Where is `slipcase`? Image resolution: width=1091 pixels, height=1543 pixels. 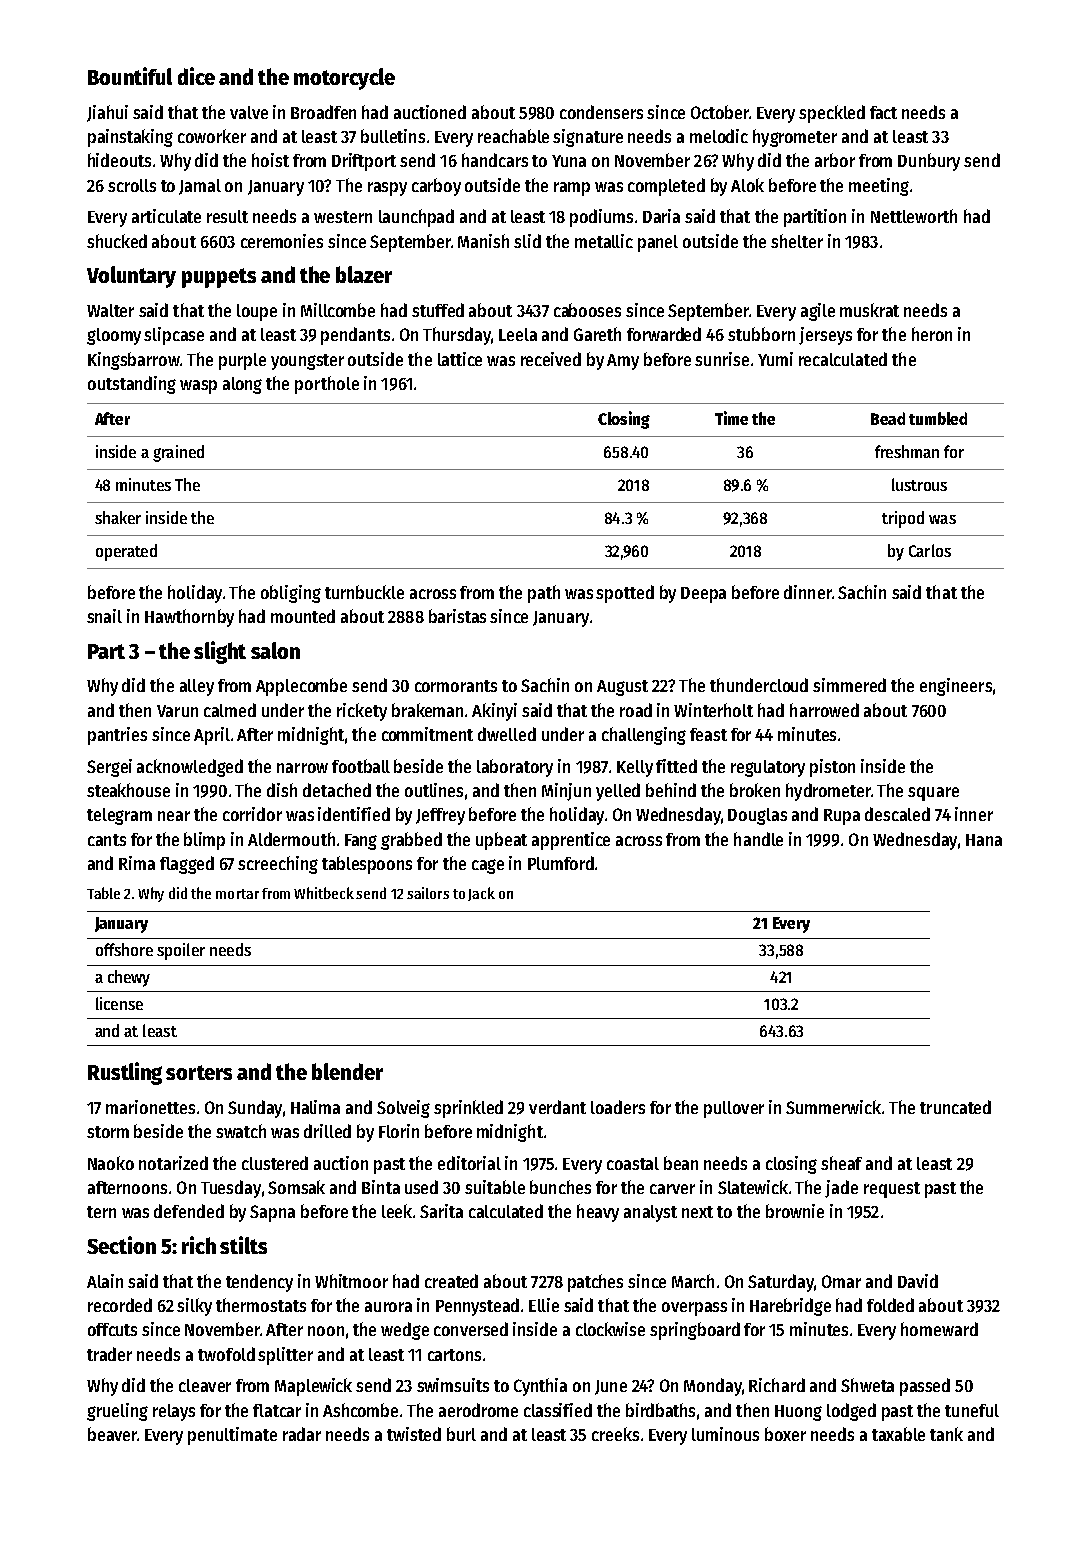
slipcase is located at coordinates (174, 336).
